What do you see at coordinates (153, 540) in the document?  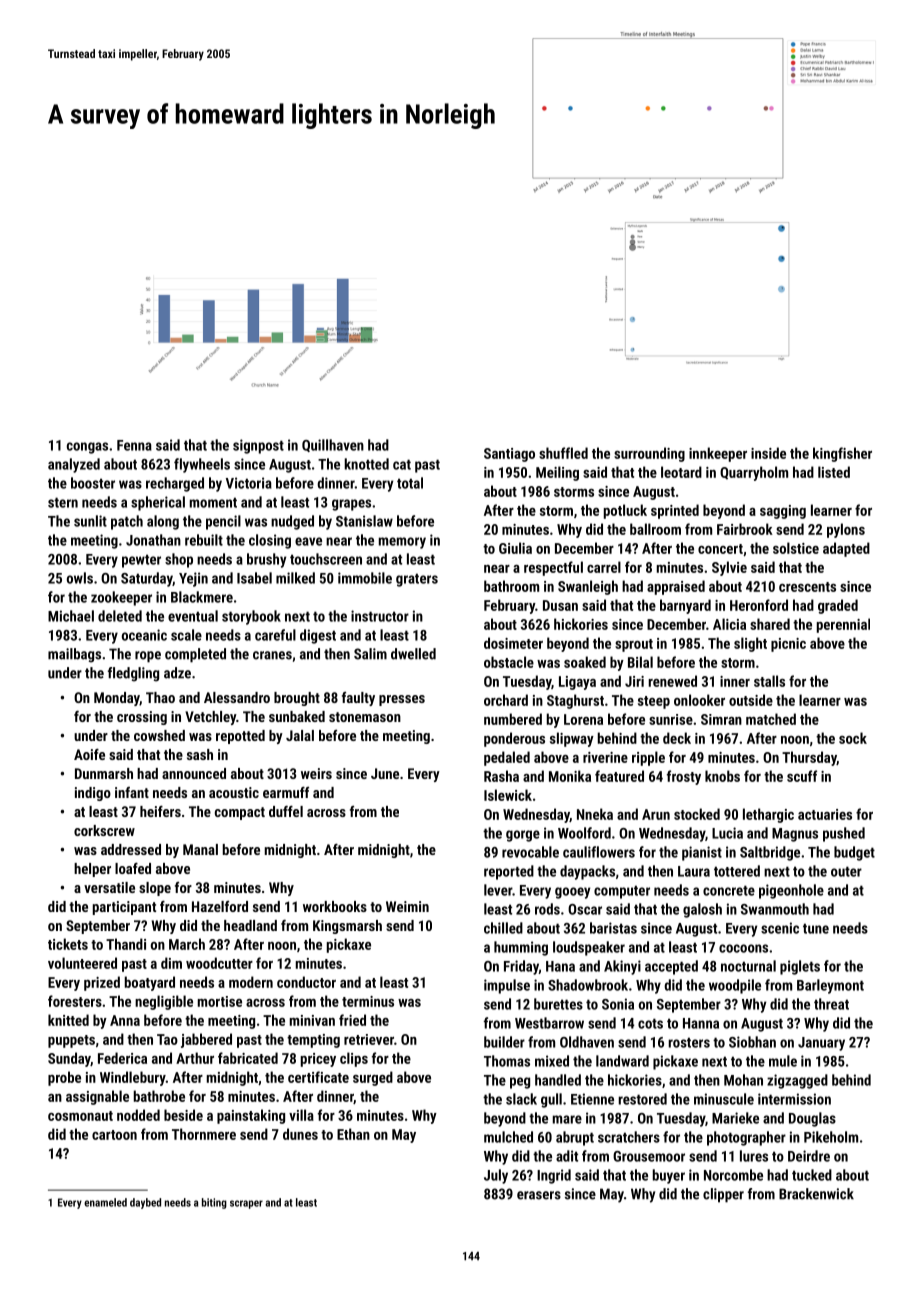 I see `Jonathan` at bounding box center [153, 540].
